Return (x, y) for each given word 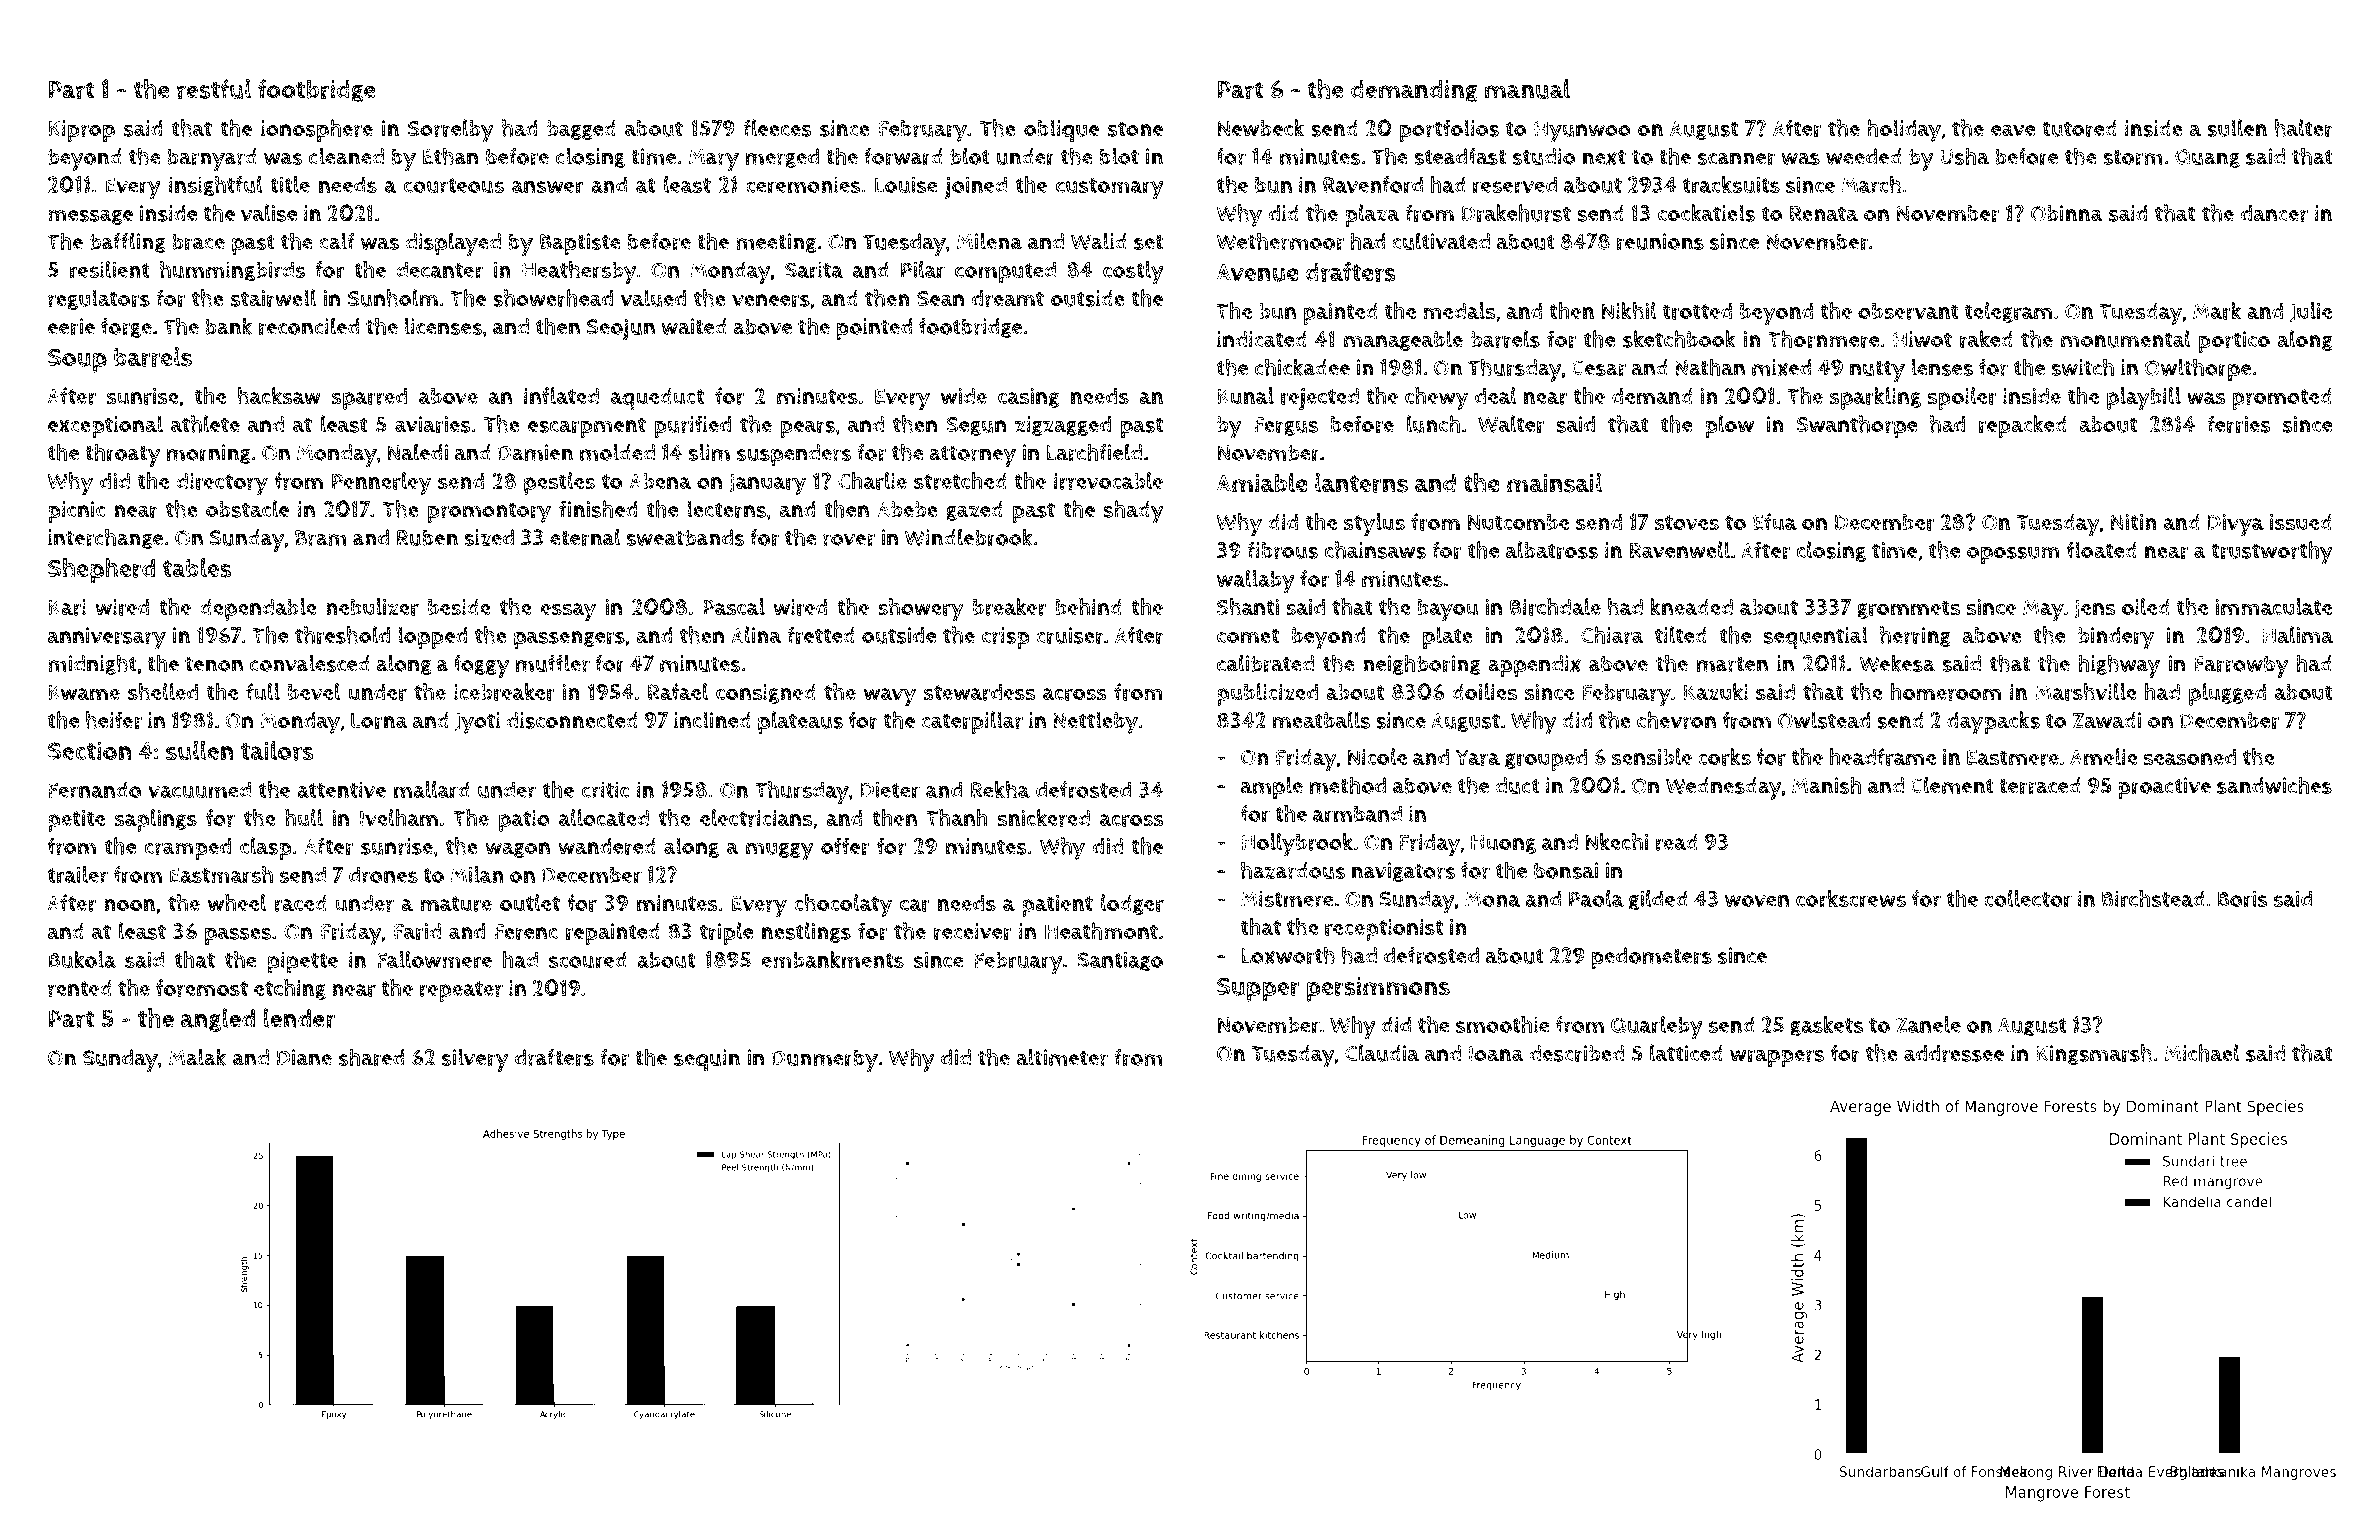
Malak (197, 1057)
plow (1729, 426)
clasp (265, 848)
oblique (1061, 130)
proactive (2164, 788)
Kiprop (81, 131)
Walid (1099, 241)
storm (2133, 157)
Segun (976, 426)
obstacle (247, 509)
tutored (2079, 128)
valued (653, 298)
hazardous (1293, 870)
